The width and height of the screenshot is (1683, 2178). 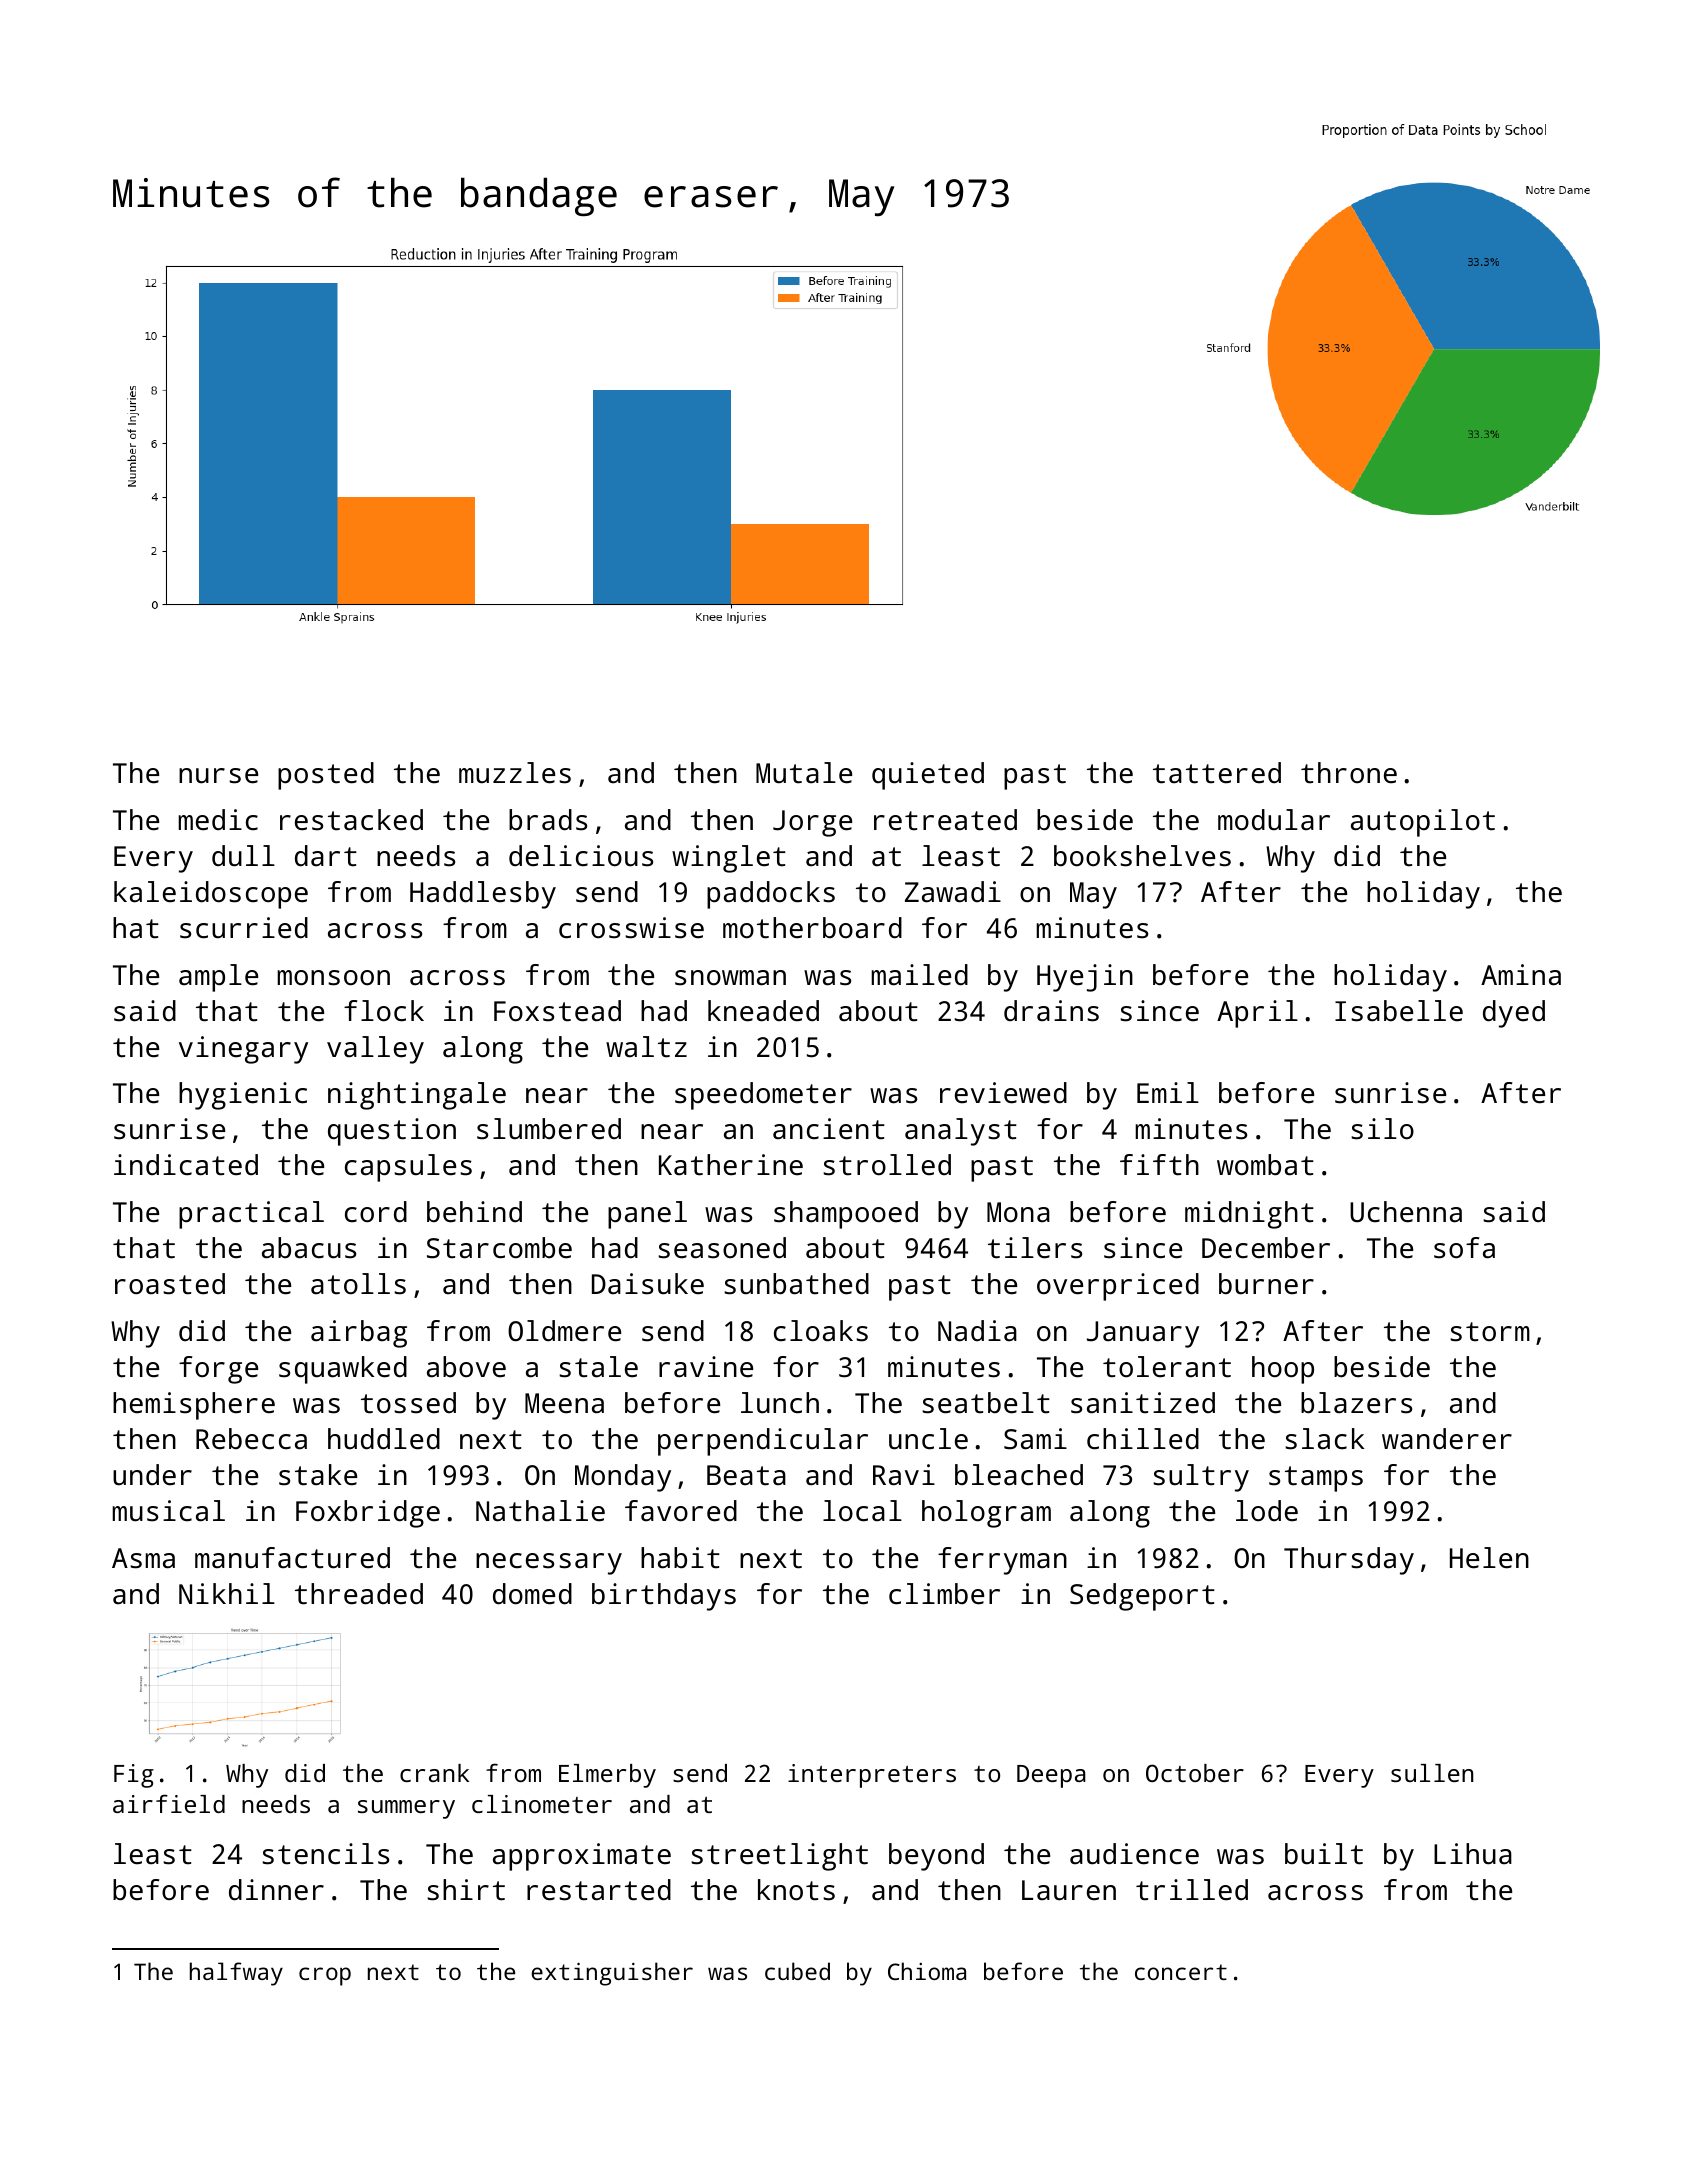 What do you see at coordinates (1521, 975) in the screenshot?
I see `Amina` at bounding box center [1521, 975].
